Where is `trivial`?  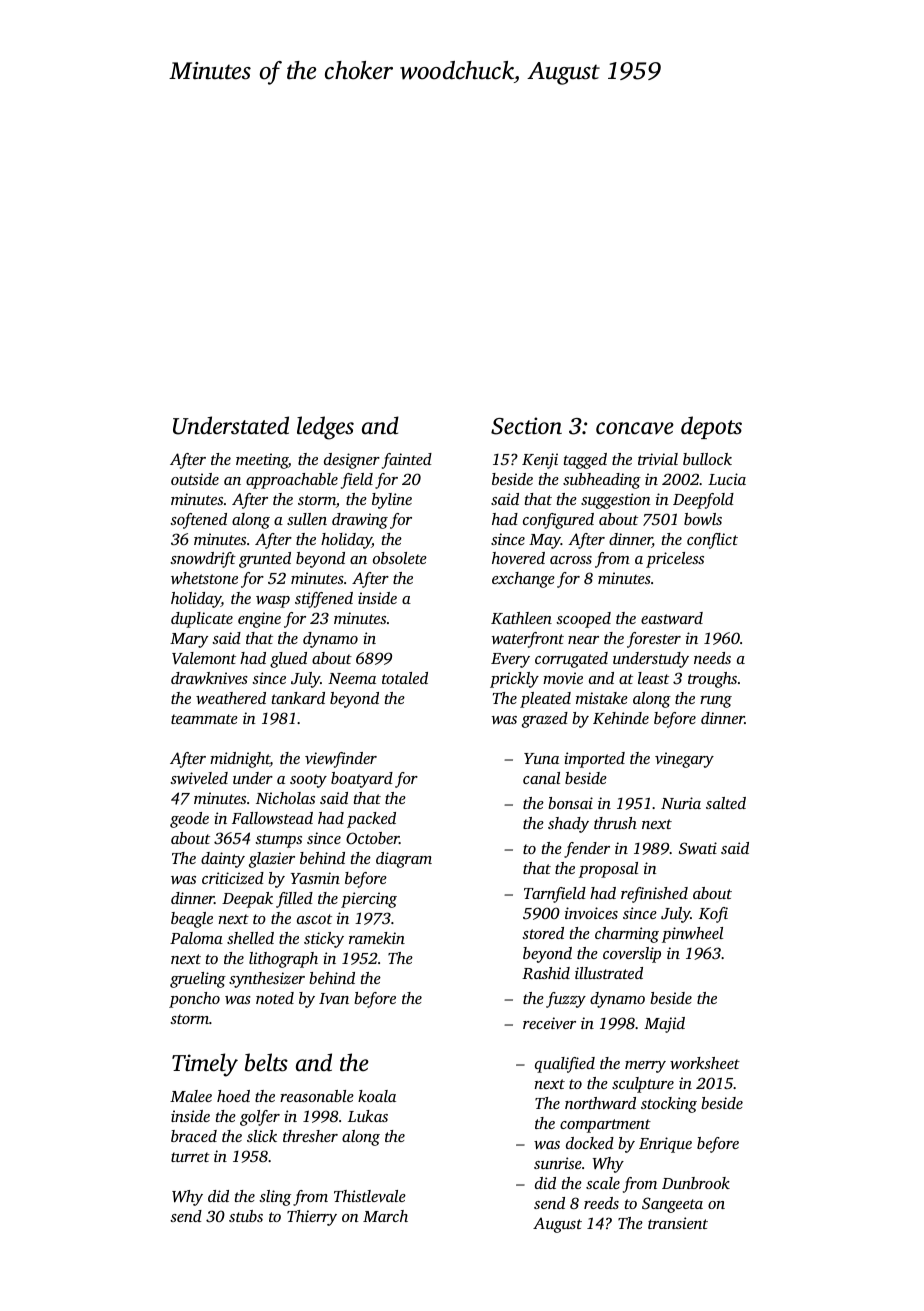
trivial is located at coordinates (658, 459).
